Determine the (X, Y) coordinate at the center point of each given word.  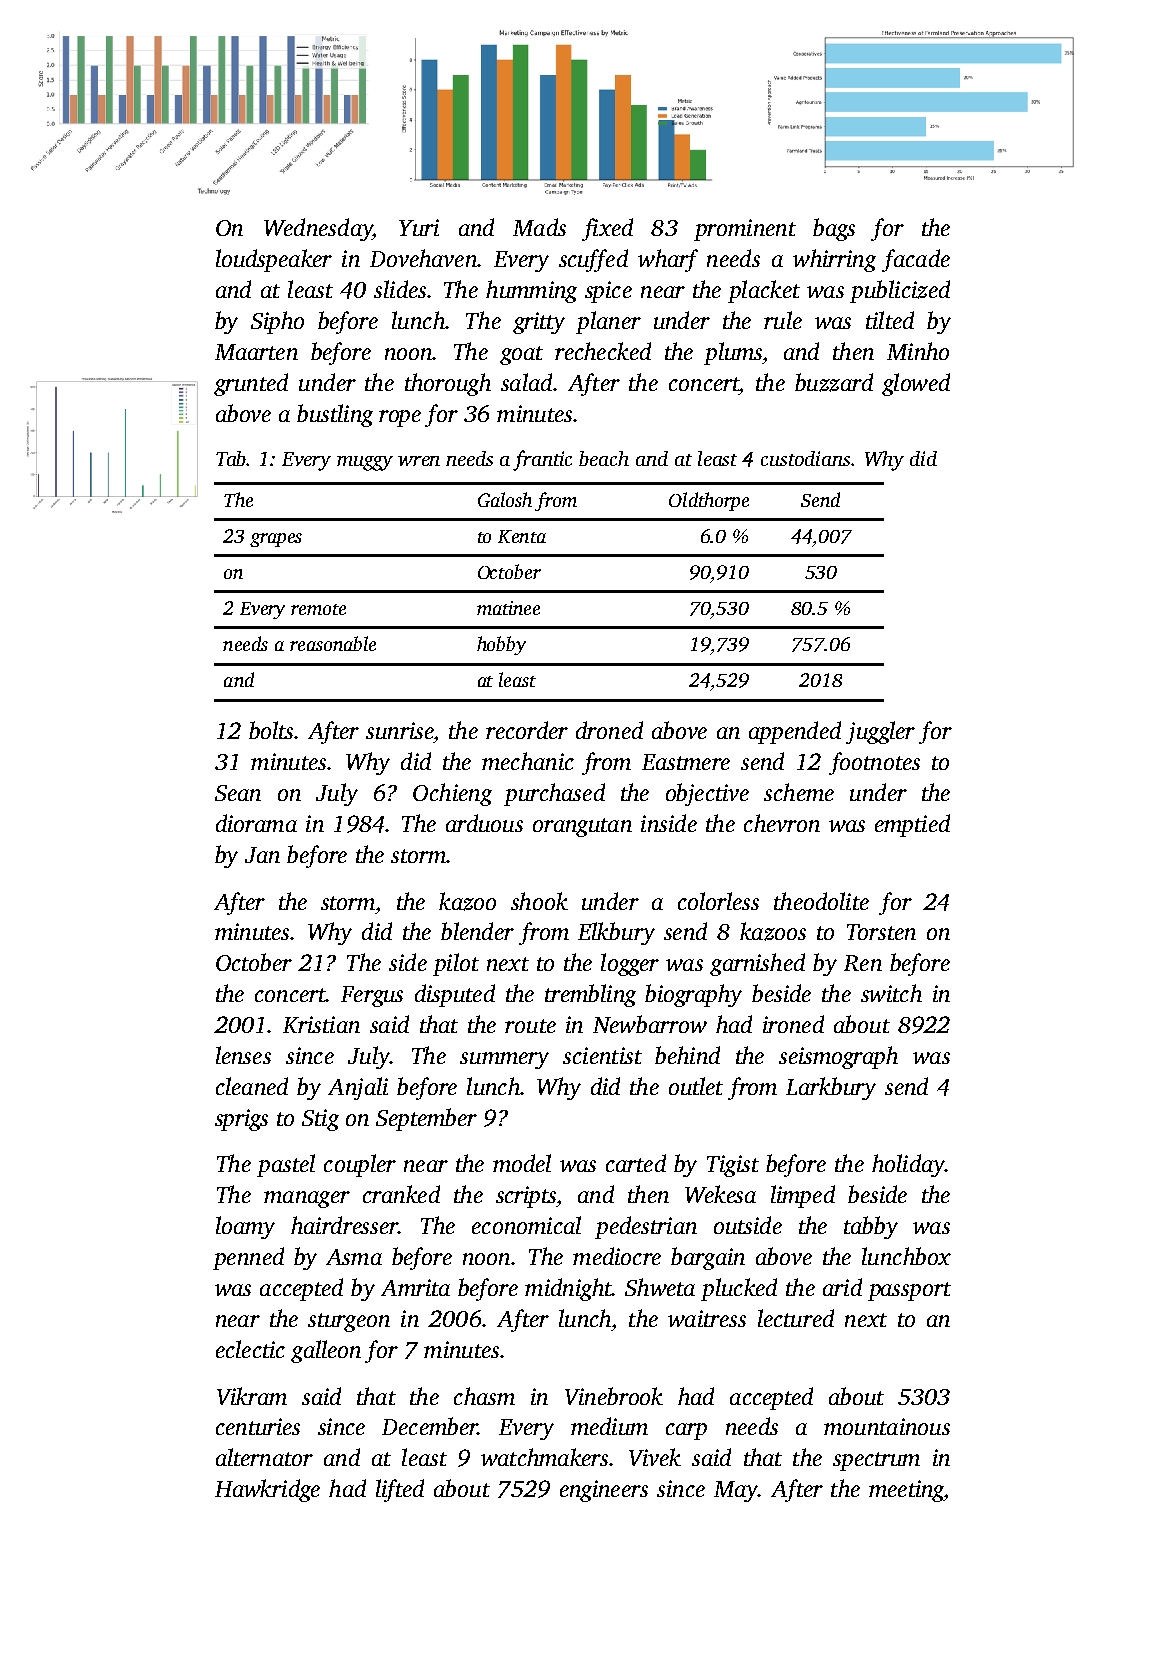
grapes (276, 540)
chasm (484, 1396)
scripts (526, 1197)
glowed (916, 384)
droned (609, 730)
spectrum (876, 1461)
